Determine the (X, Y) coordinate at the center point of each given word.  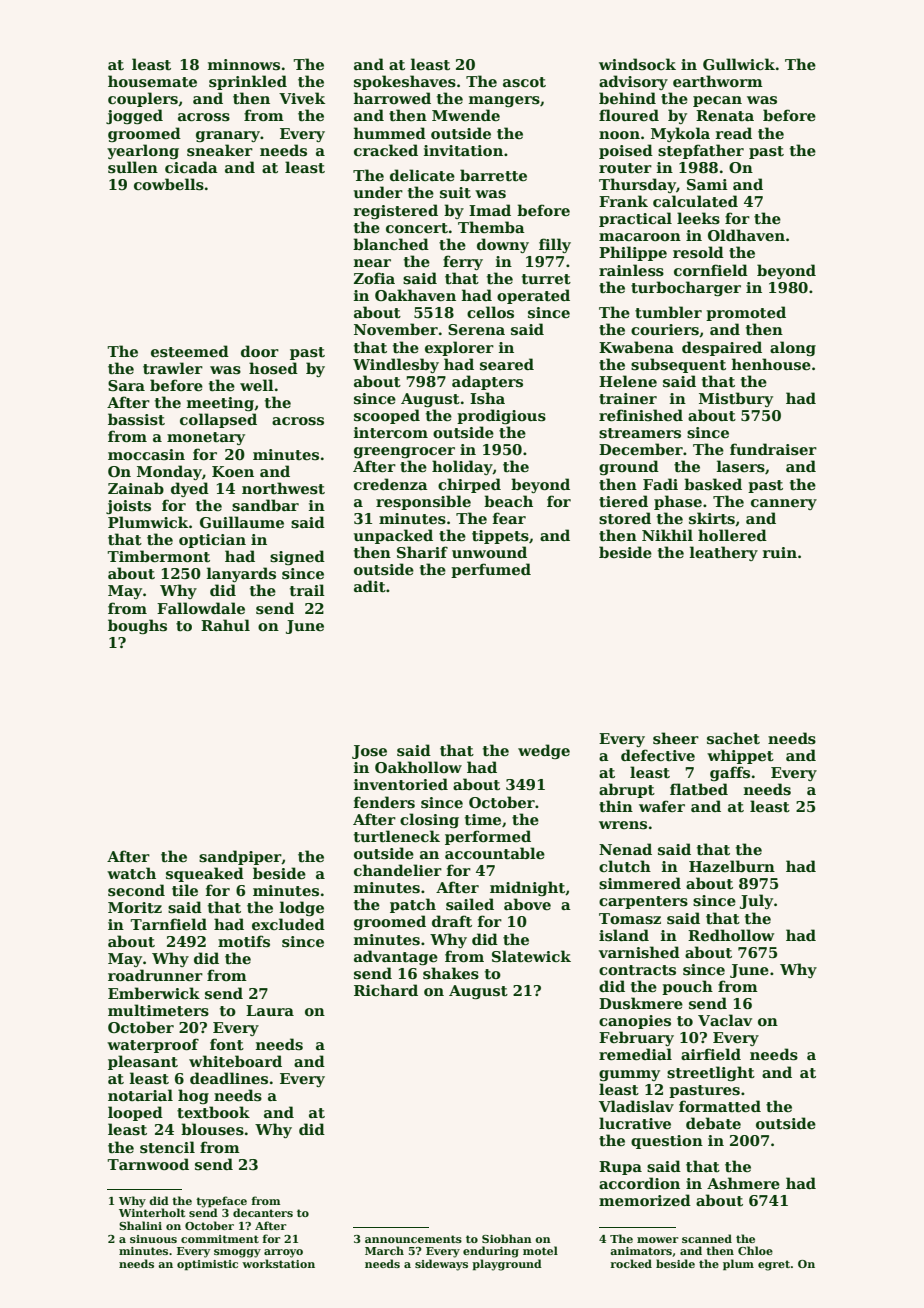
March (384, 1250)
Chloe (755, 1250)
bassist (136, 419)
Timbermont (158, 556)
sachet (733, 738)
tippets (500, 537)
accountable (495, 853)
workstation (278, 1263)
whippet (740, 756)
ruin (780, 552)
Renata (725, 115)
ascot (524, 82)
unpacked (393, 536)
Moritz (135, 907)
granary (228, 136)
